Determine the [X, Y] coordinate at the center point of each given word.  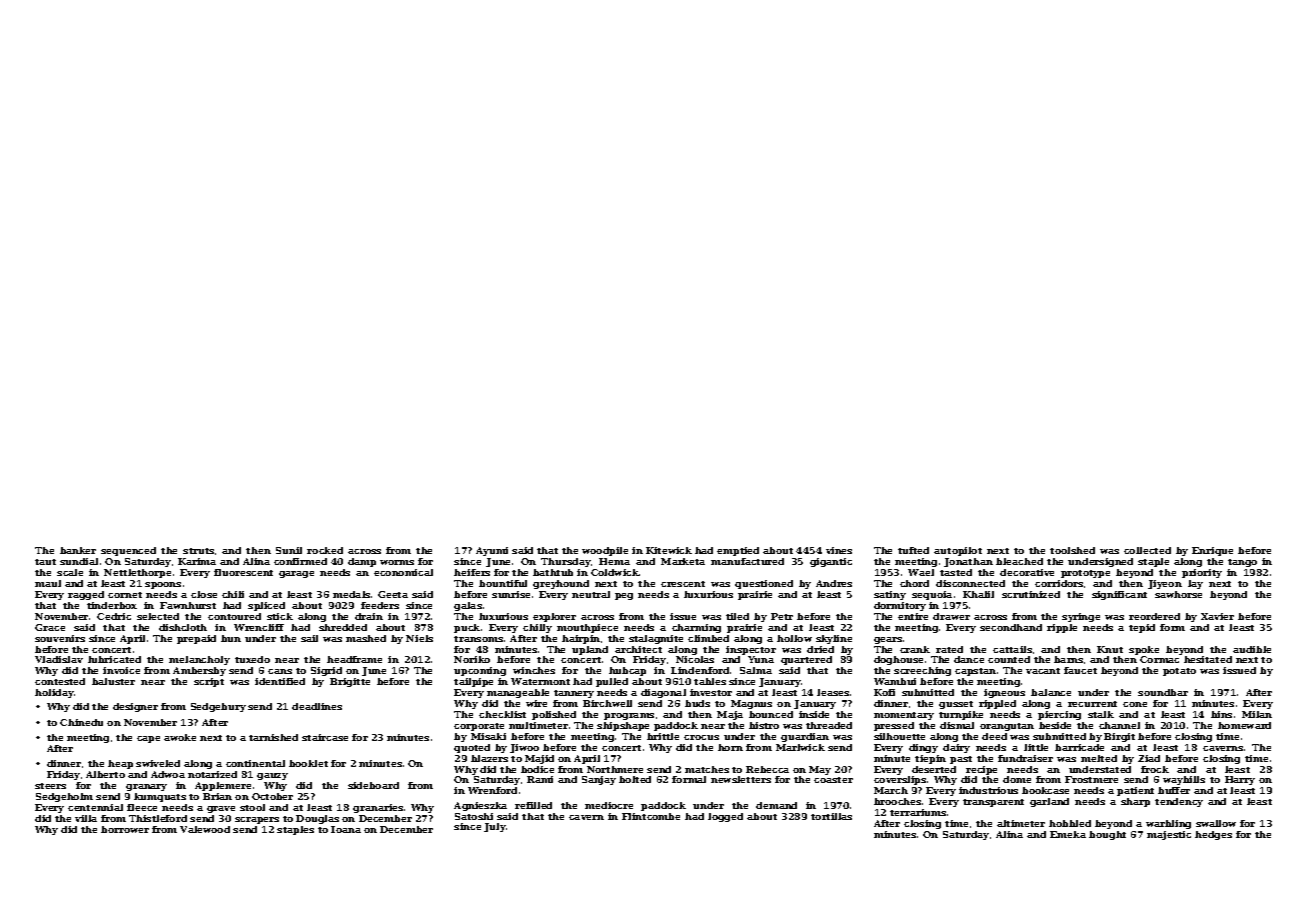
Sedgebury [218, 707]
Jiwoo [524, 748]
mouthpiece [587, 628]
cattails [1012, 649]
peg [624, 596]
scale [70, 572]
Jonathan [968, 562]
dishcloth [183, 627]
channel [1119, 725]
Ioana [346, 829]
